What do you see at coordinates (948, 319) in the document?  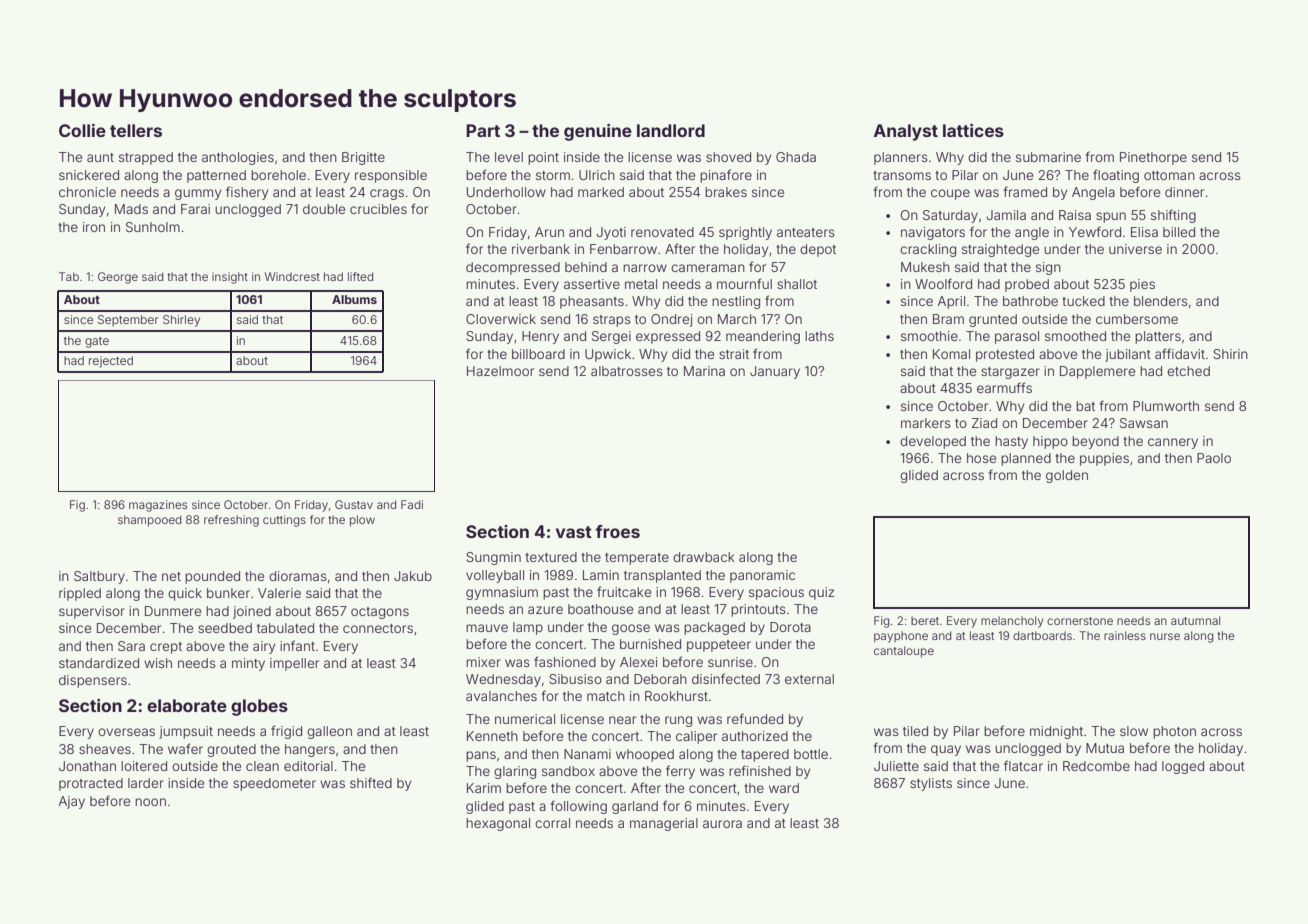 I see `Bram` at bounding box center [948, 319].
